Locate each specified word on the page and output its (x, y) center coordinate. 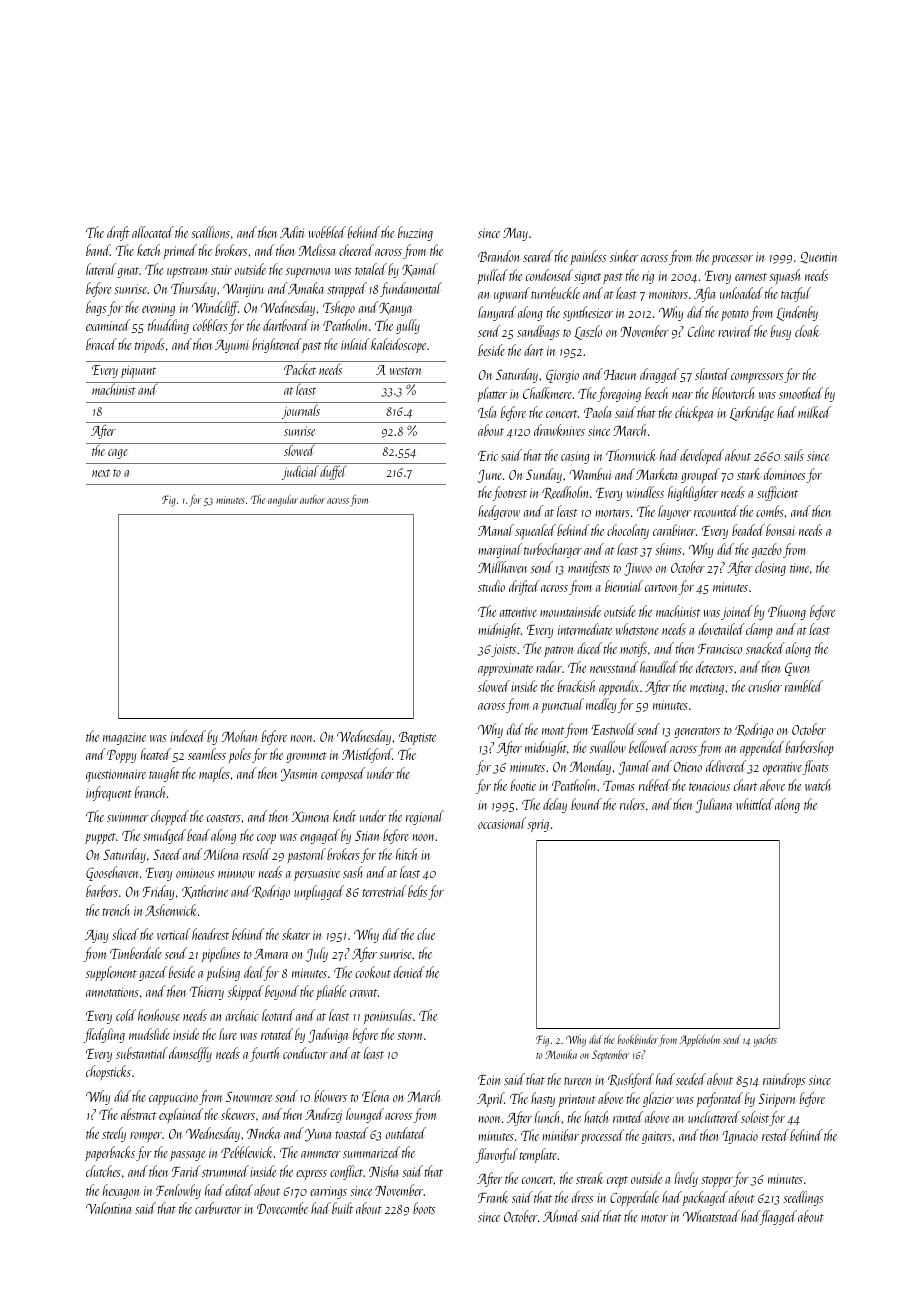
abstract (138, 1114)
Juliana (713, 805)
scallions (210, 232)
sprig (538, 825)
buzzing (415, 233)
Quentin (819, 258)
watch (818, 785)
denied (409, 972)
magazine (124, 738)
